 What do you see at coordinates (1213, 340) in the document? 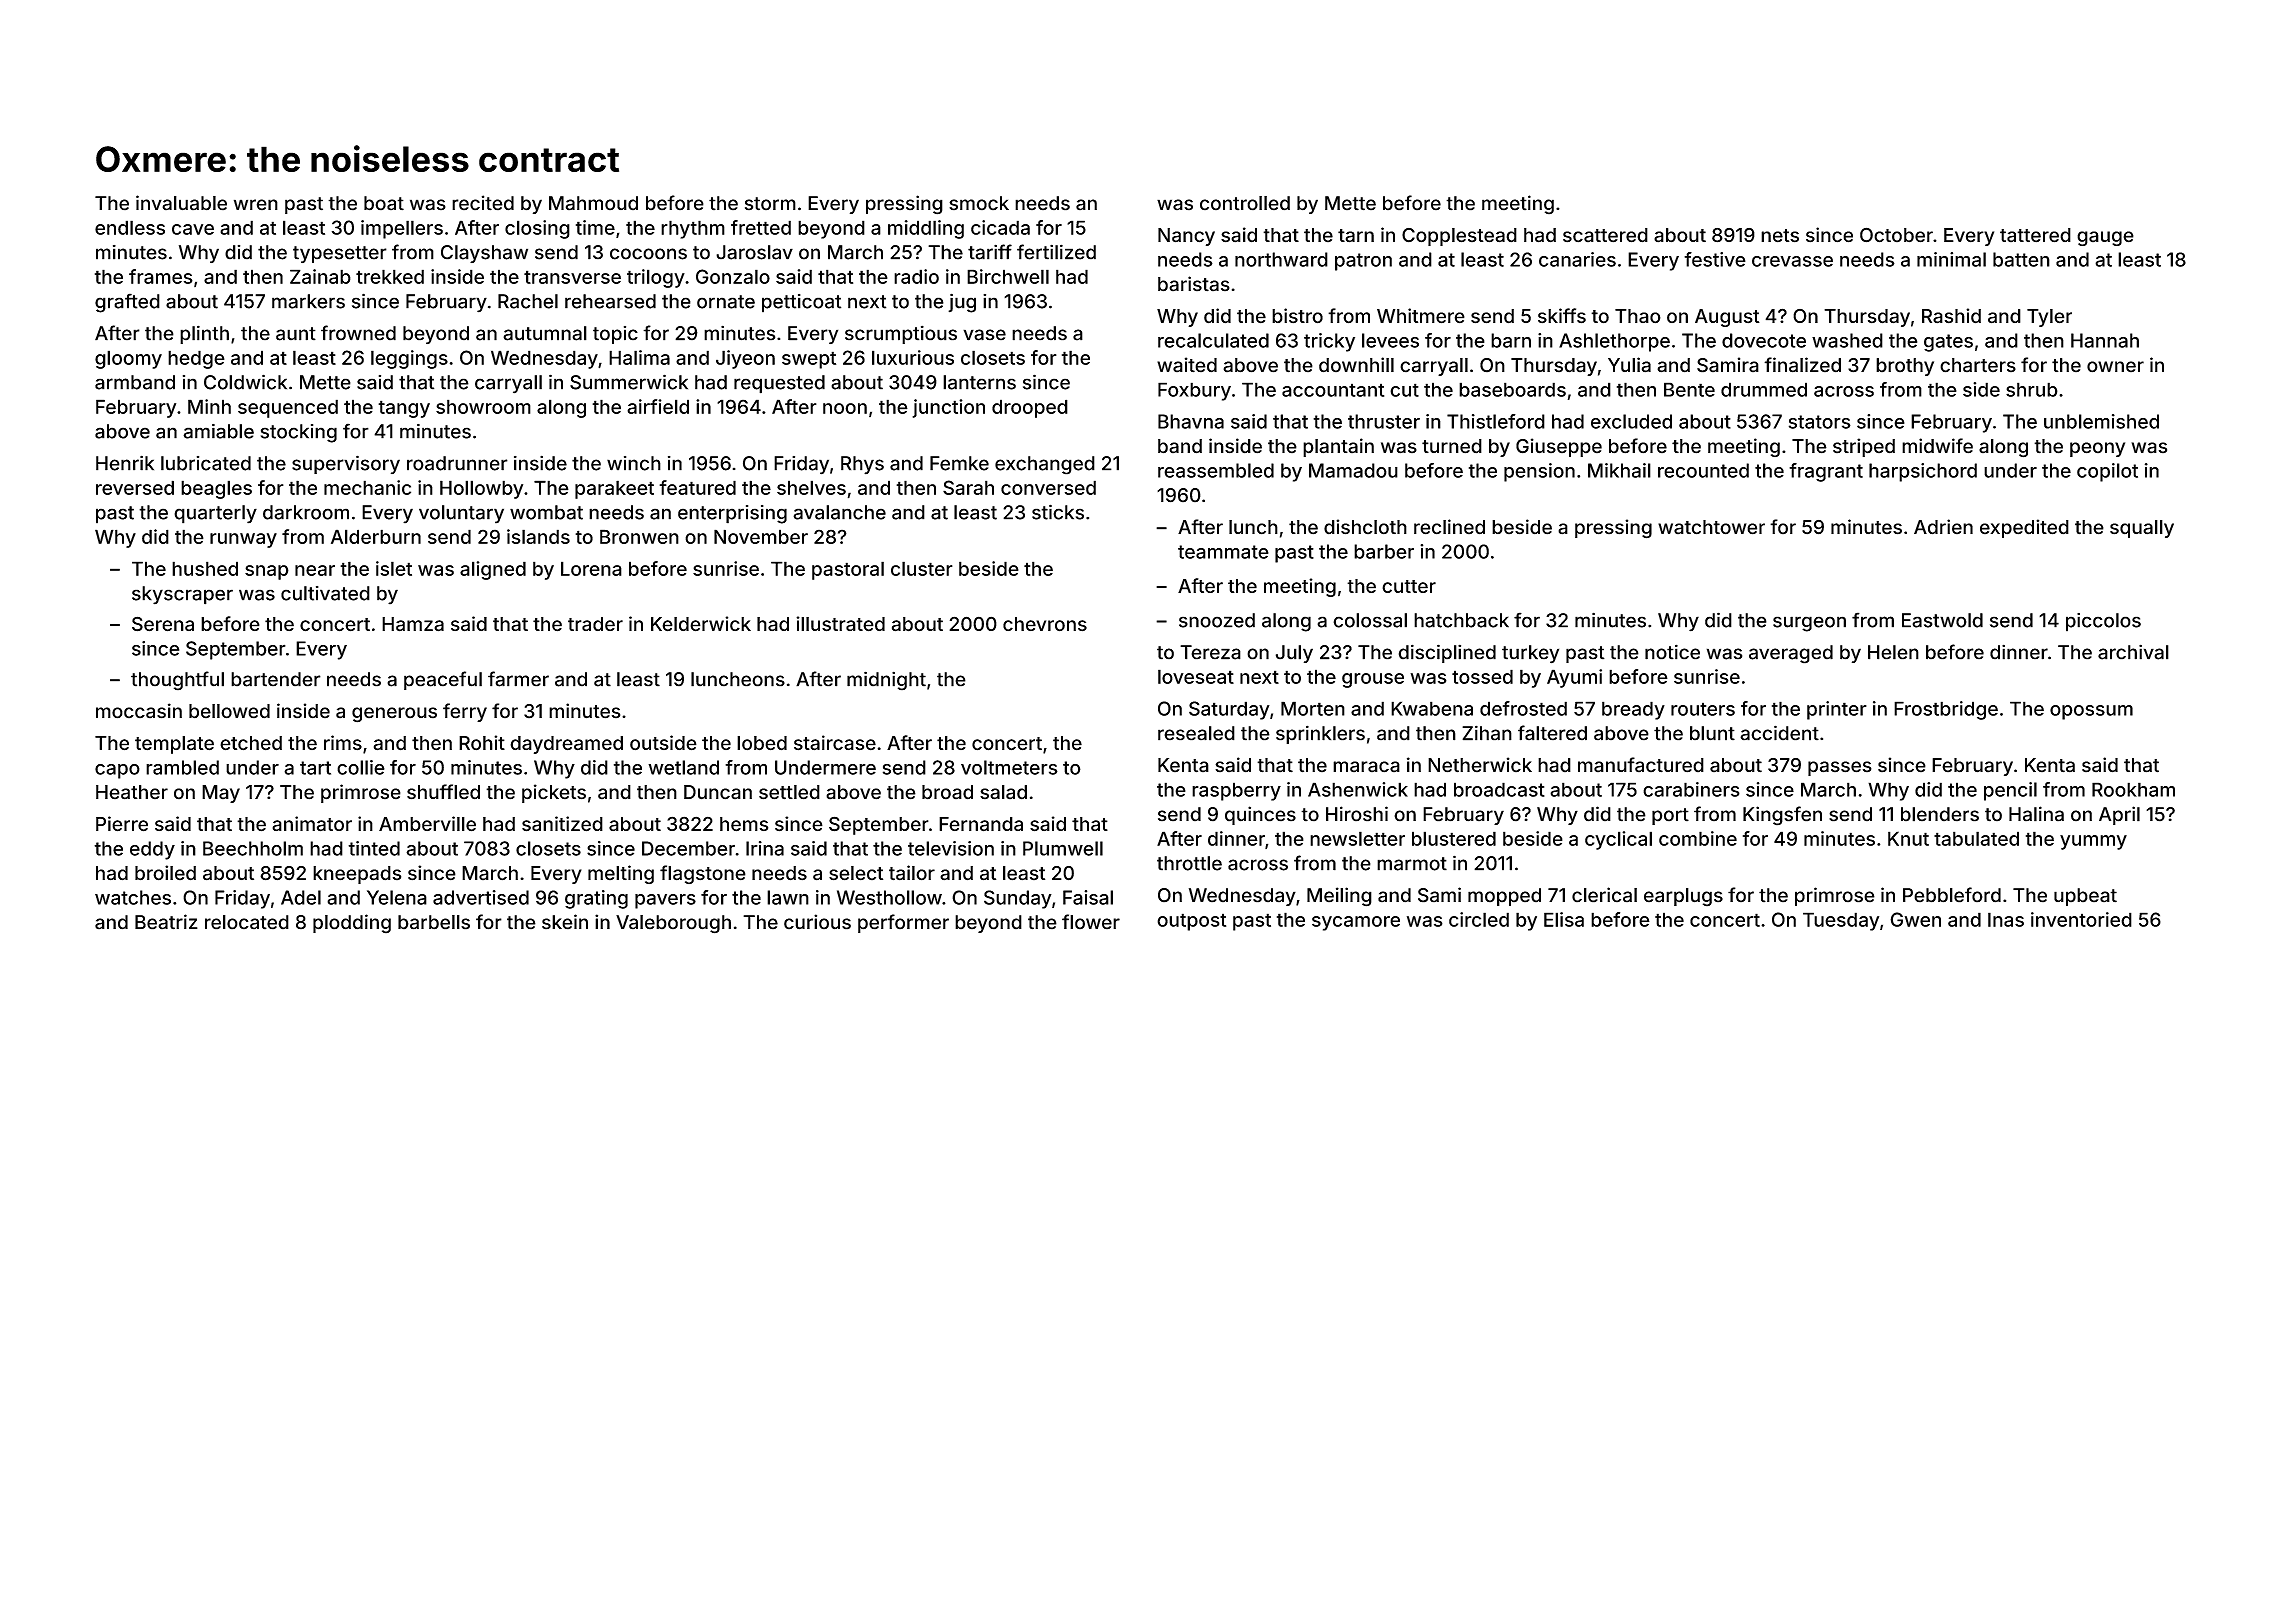
I see `recalculated` at bounding box center [1213, 340].
